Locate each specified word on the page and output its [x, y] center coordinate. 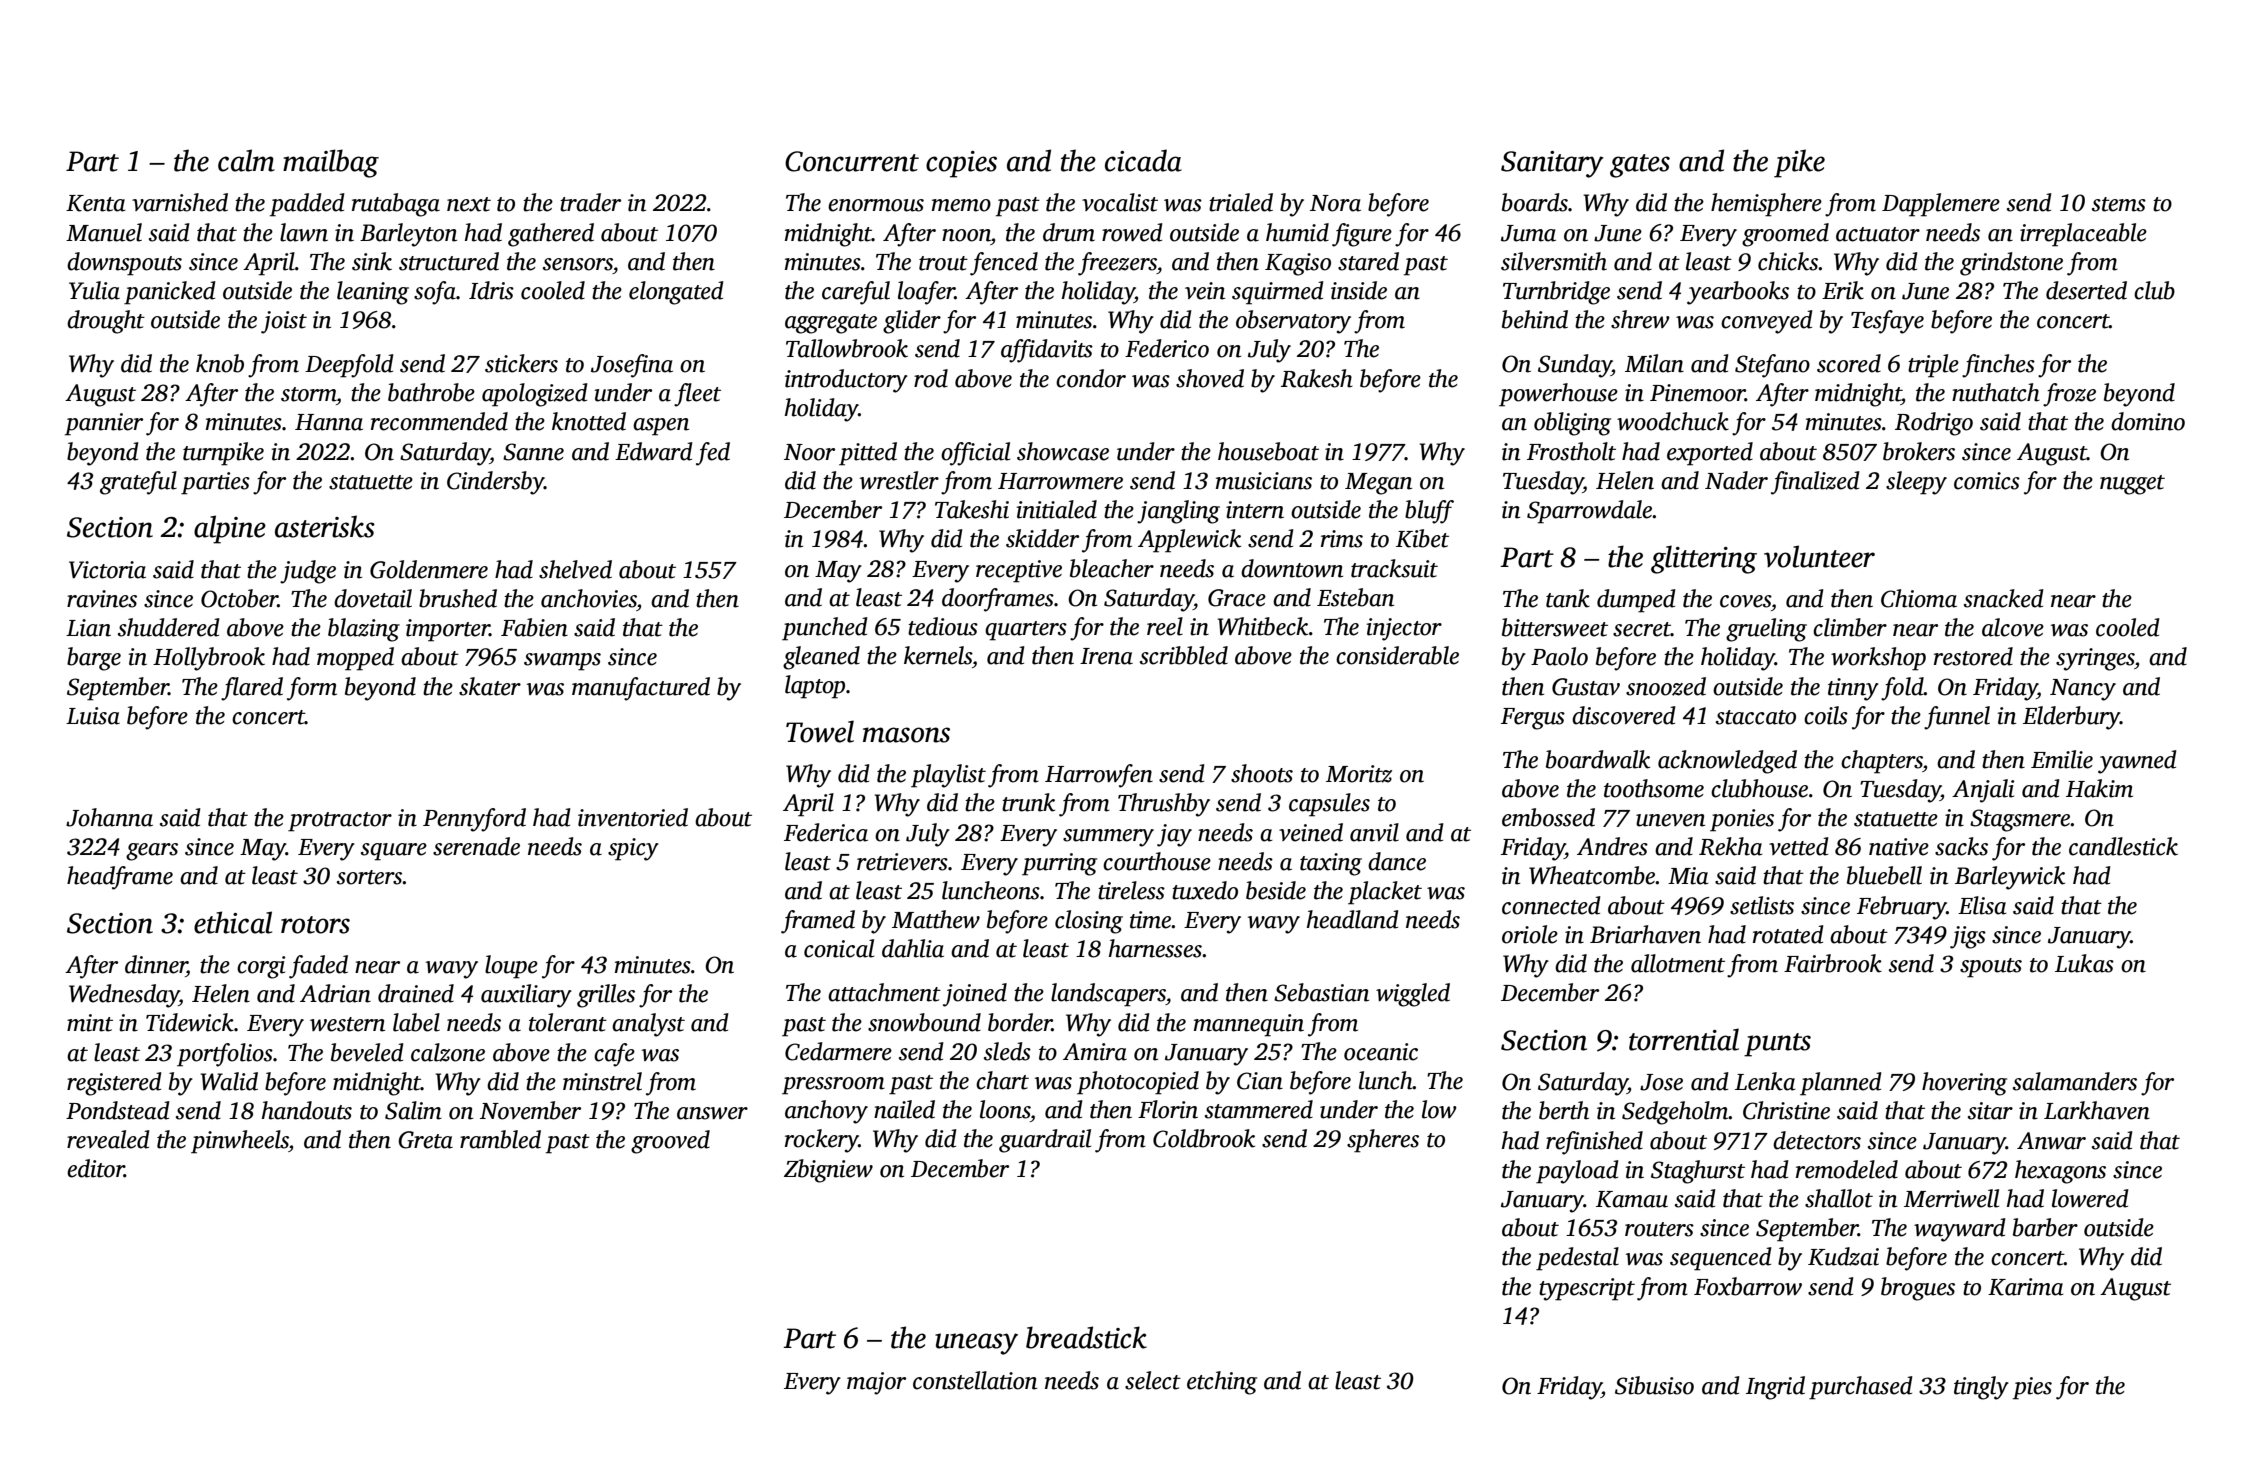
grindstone [2011, 264]
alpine [230, 529]
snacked [2004, 598]
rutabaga [396, 205]
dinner [156, 965]
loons [1005, 1109]
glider [912, 322]
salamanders [2075, 1081]
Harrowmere [1060, 481]
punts [1777, 1045]
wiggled [1413, 995]
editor [95, 1168]
